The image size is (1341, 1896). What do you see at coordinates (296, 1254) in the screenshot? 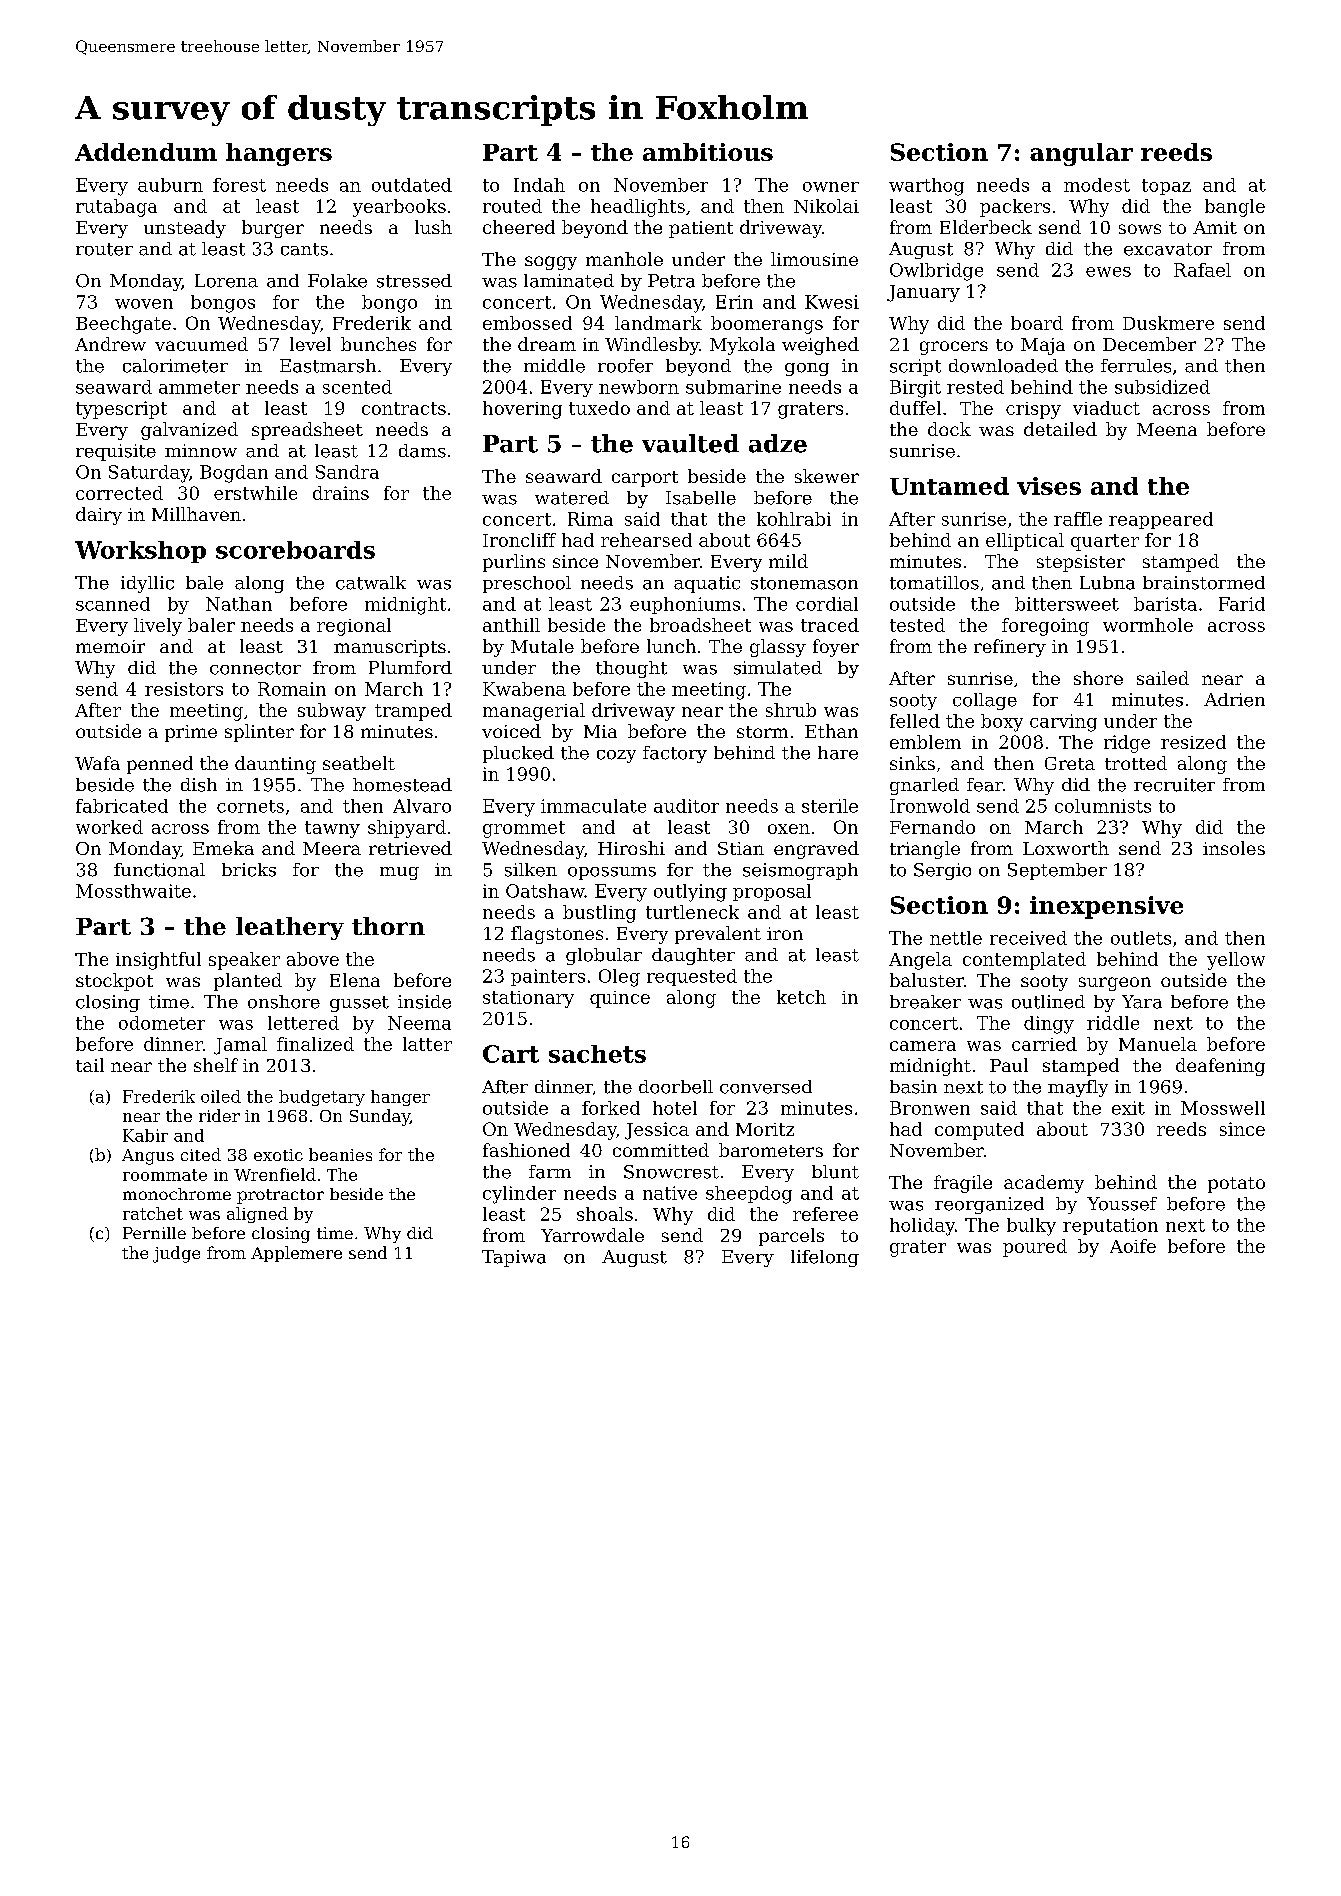
I see `Applemere` at bounding box center [296, 1254].
